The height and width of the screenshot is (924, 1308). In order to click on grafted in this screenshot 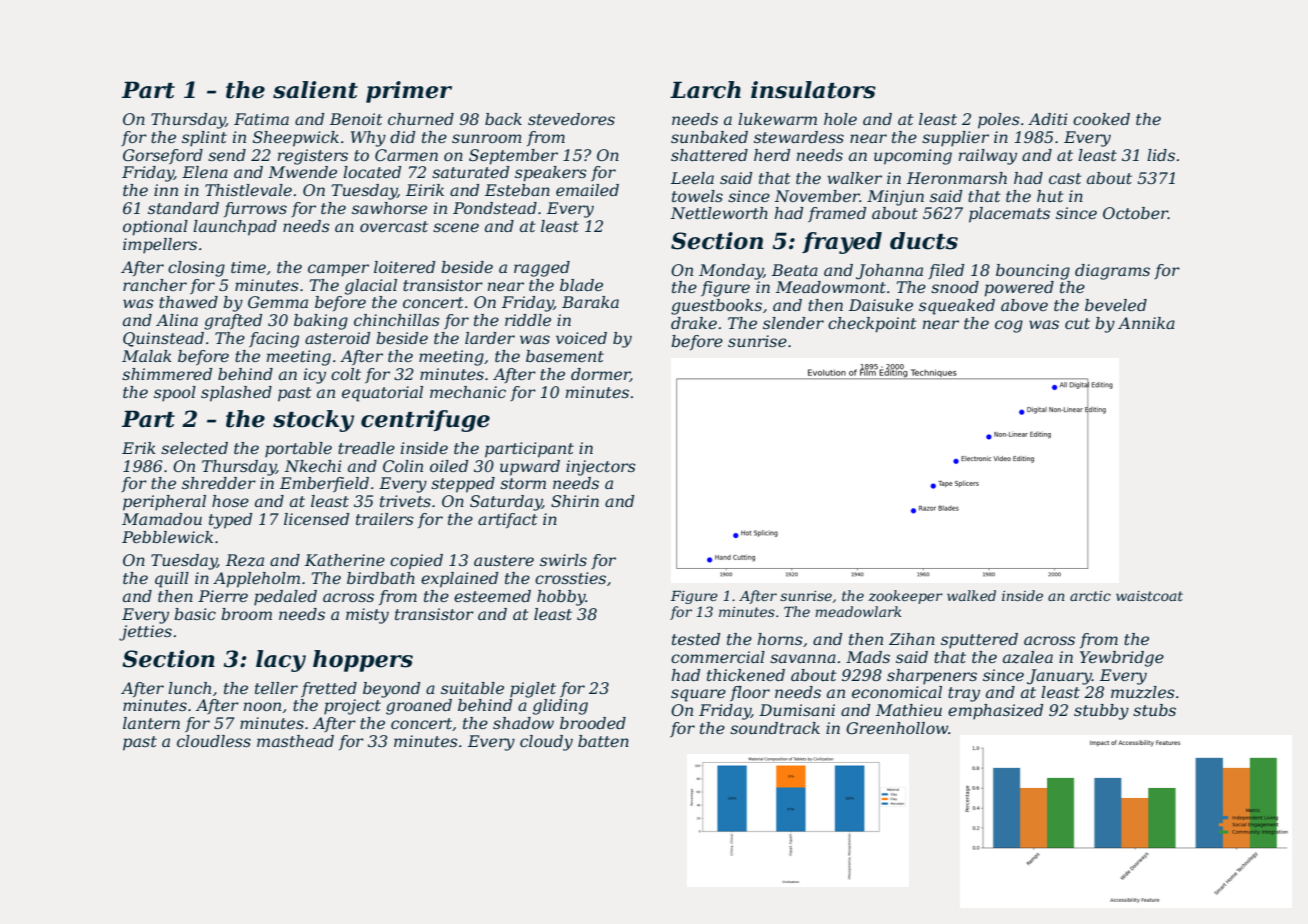, I will do `click(233, 322)`.
